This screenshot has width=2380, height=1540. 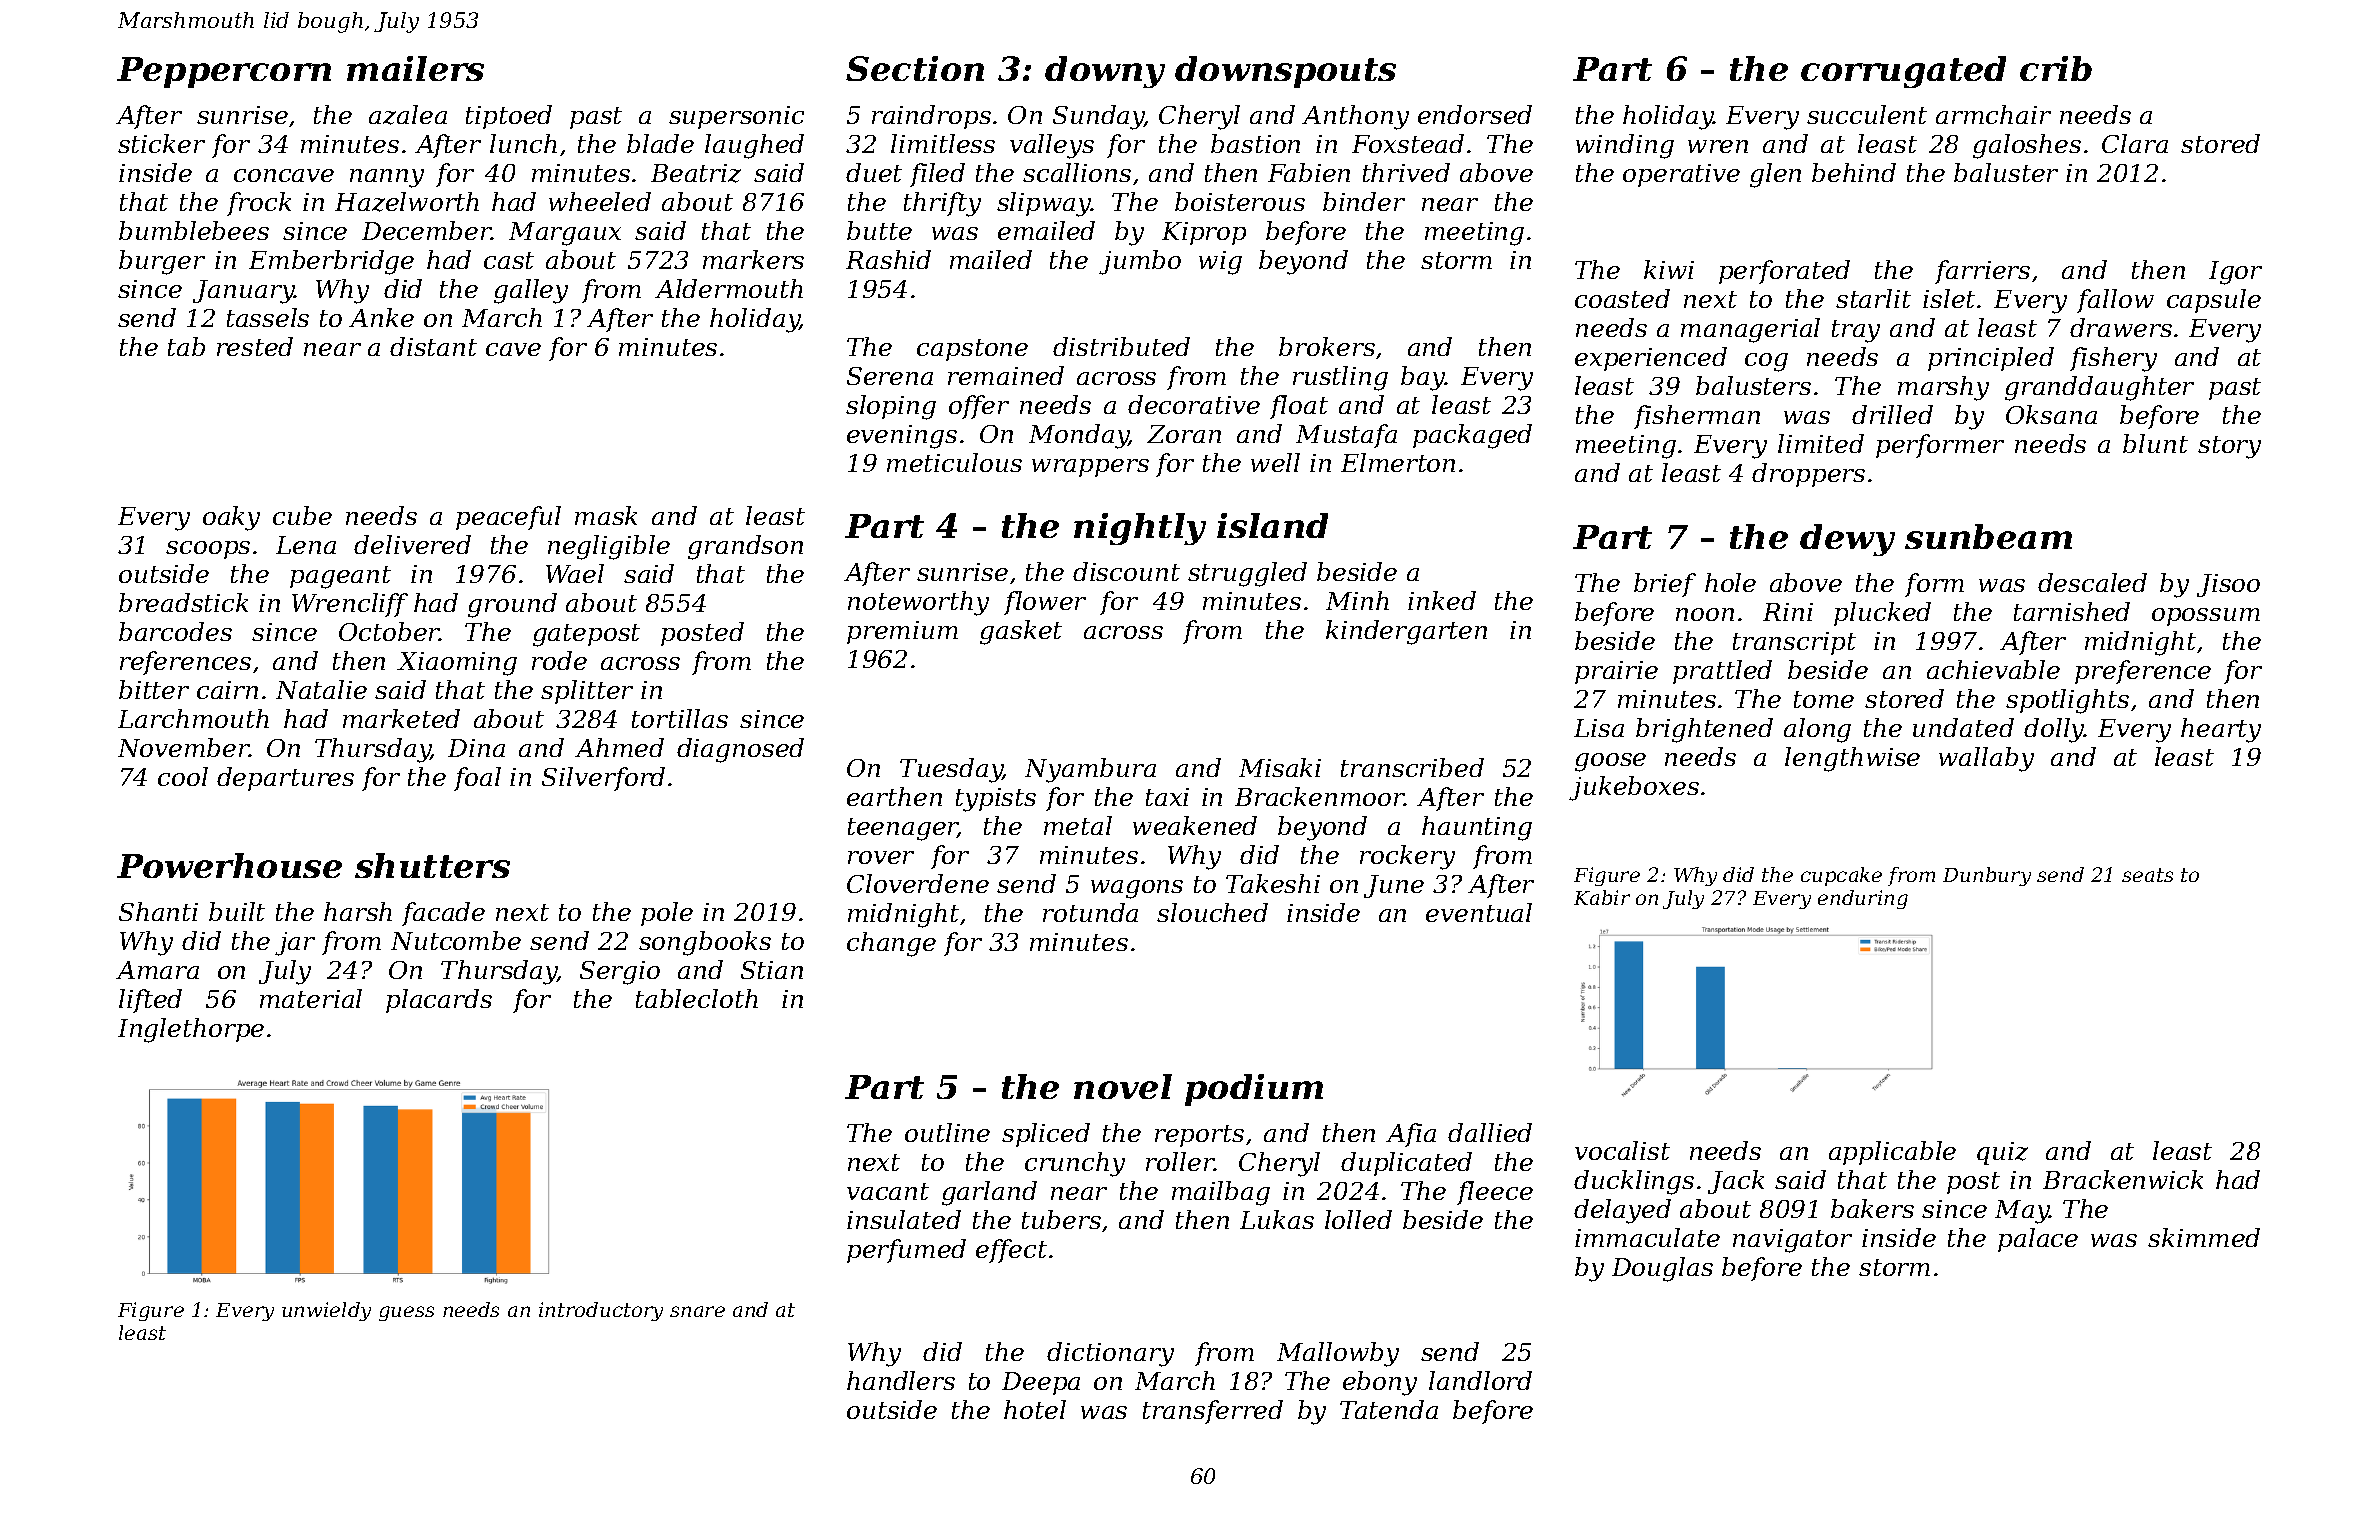 I want to click on endorsed, so click(x=1475, y=114).
